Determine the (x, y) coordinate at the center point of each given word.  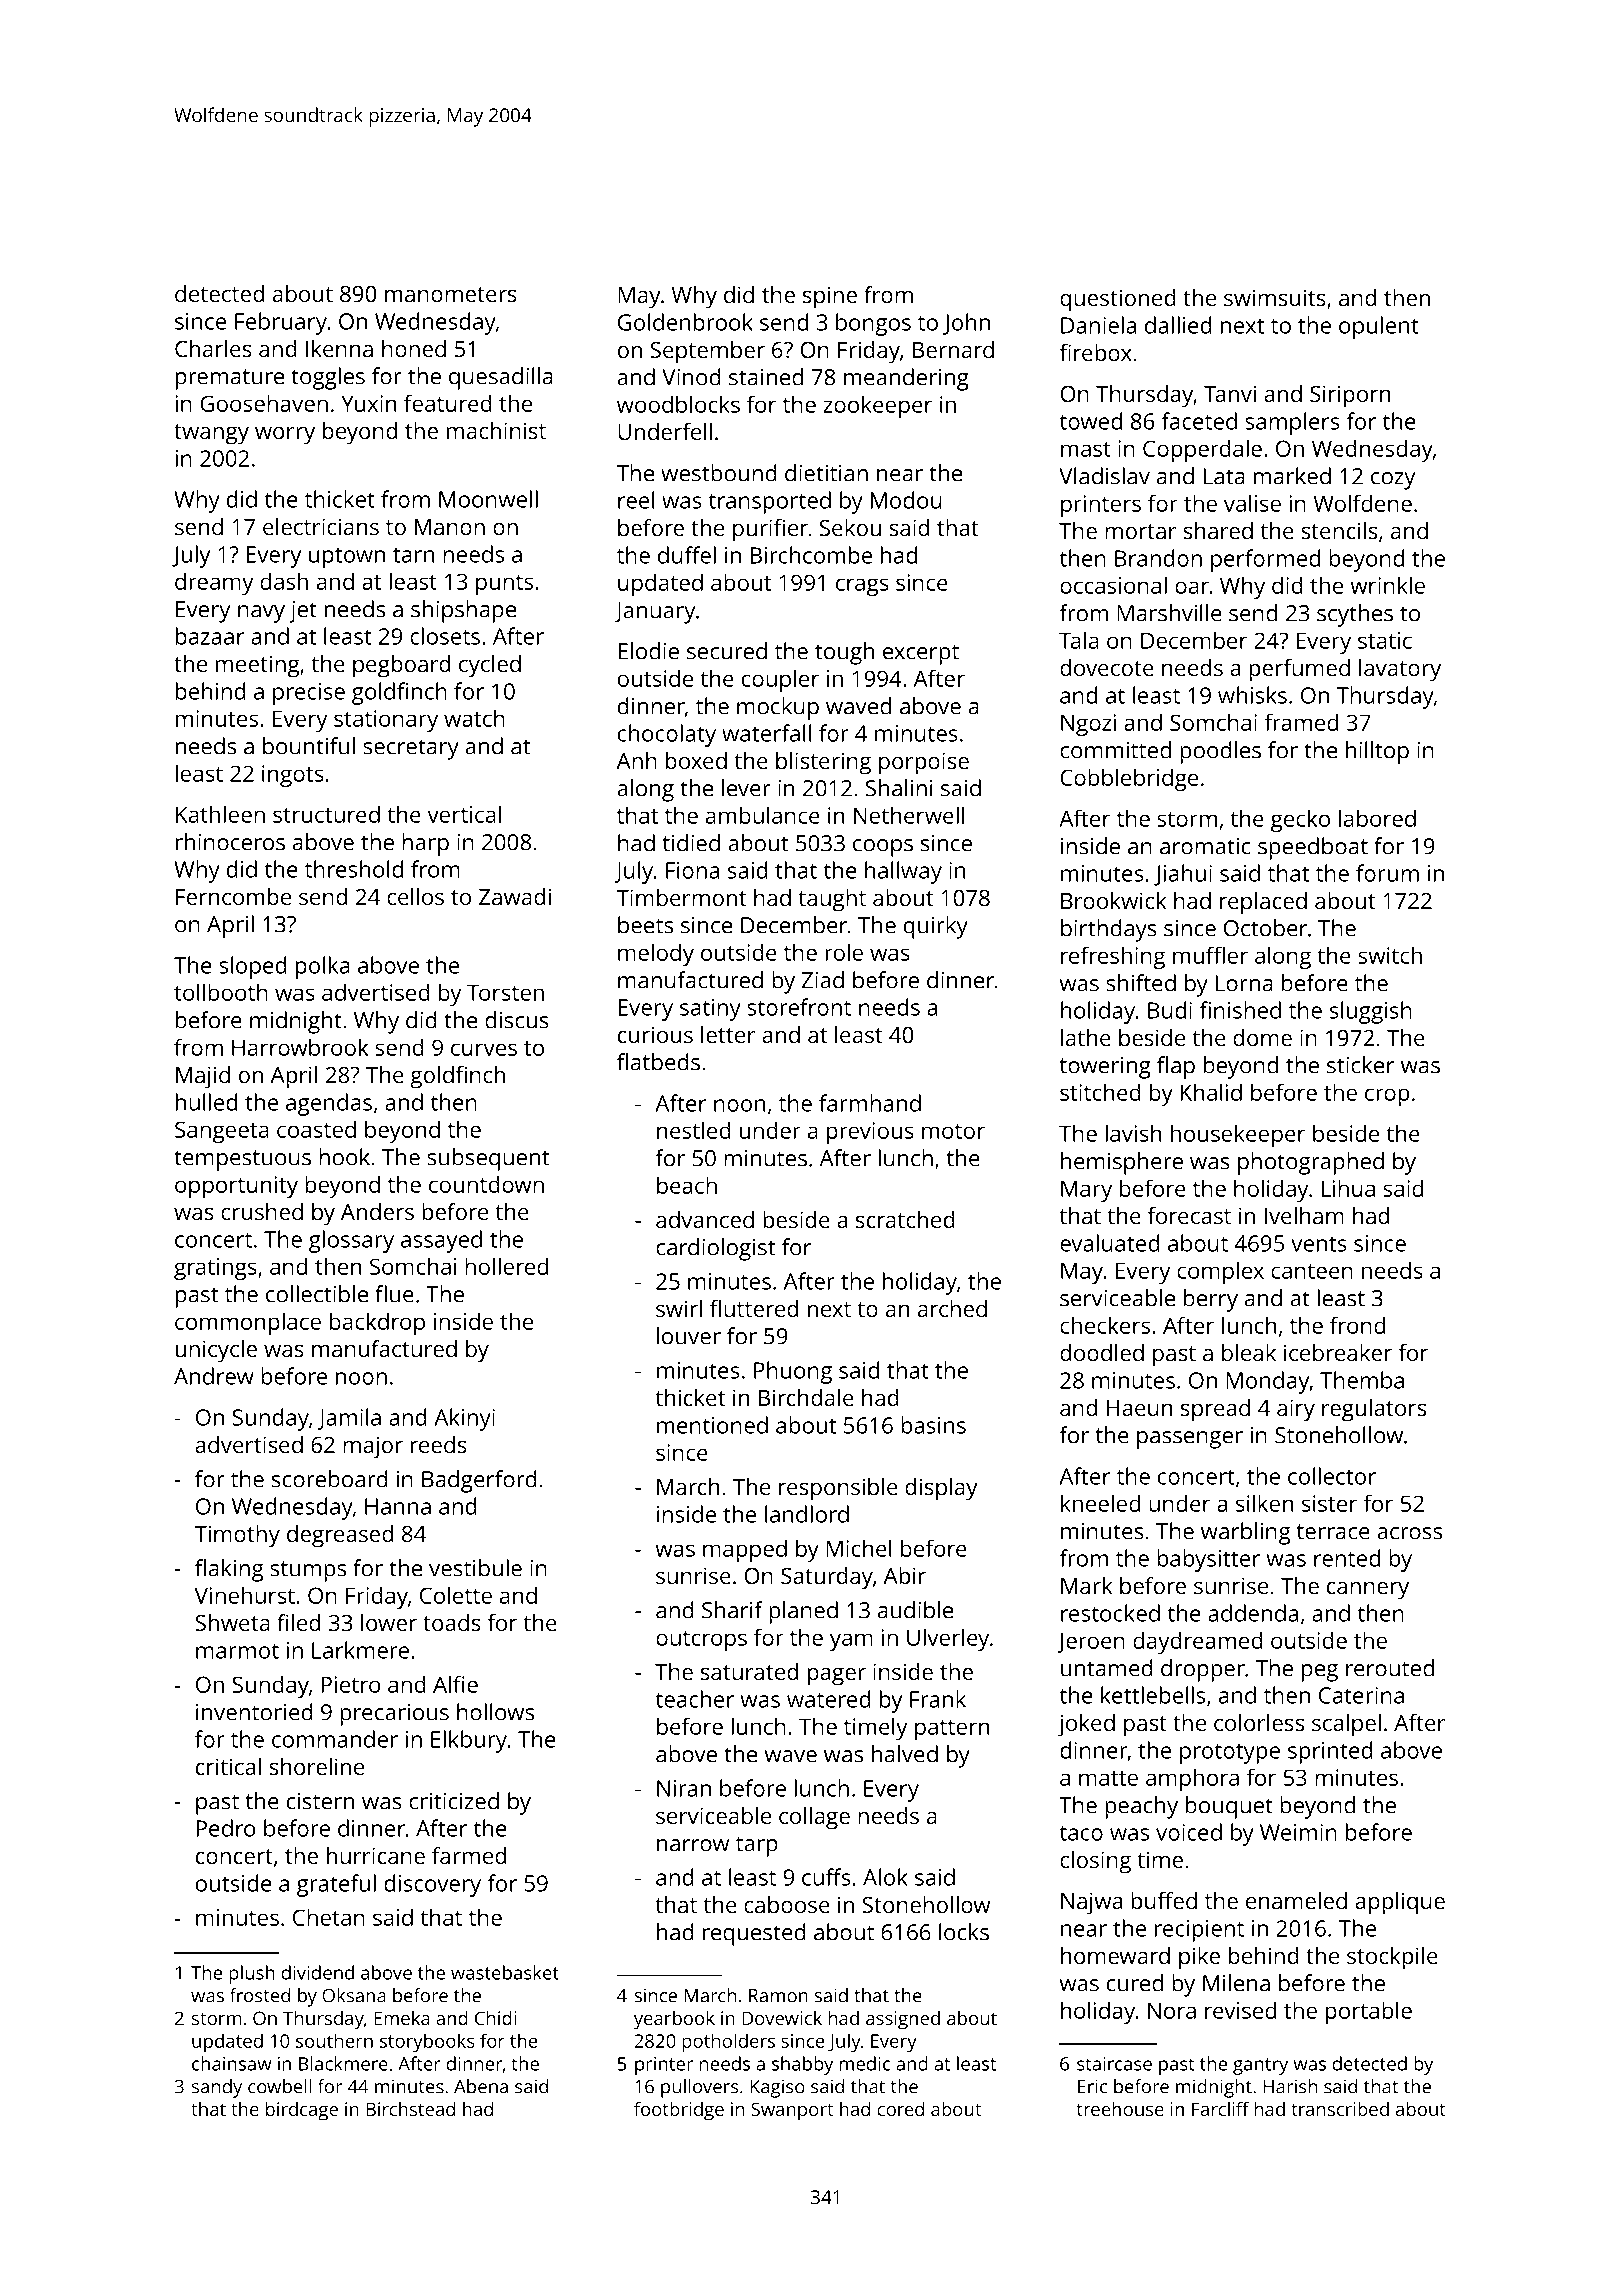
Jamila (349, 1419)
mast (1086, 449)
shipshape (463, 611)
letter (728, 1034)
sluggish (1371, 1012)
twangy (211, 434)
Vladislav (1104, 476)
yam (851, 1642)
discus (517, 1020)
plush (252, 1974)
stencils (1339, 530)
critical (228, 1766)
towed (1090, 421)
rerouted (1390, 1668)
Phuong (793, 1372)
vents (1319, 1244)
